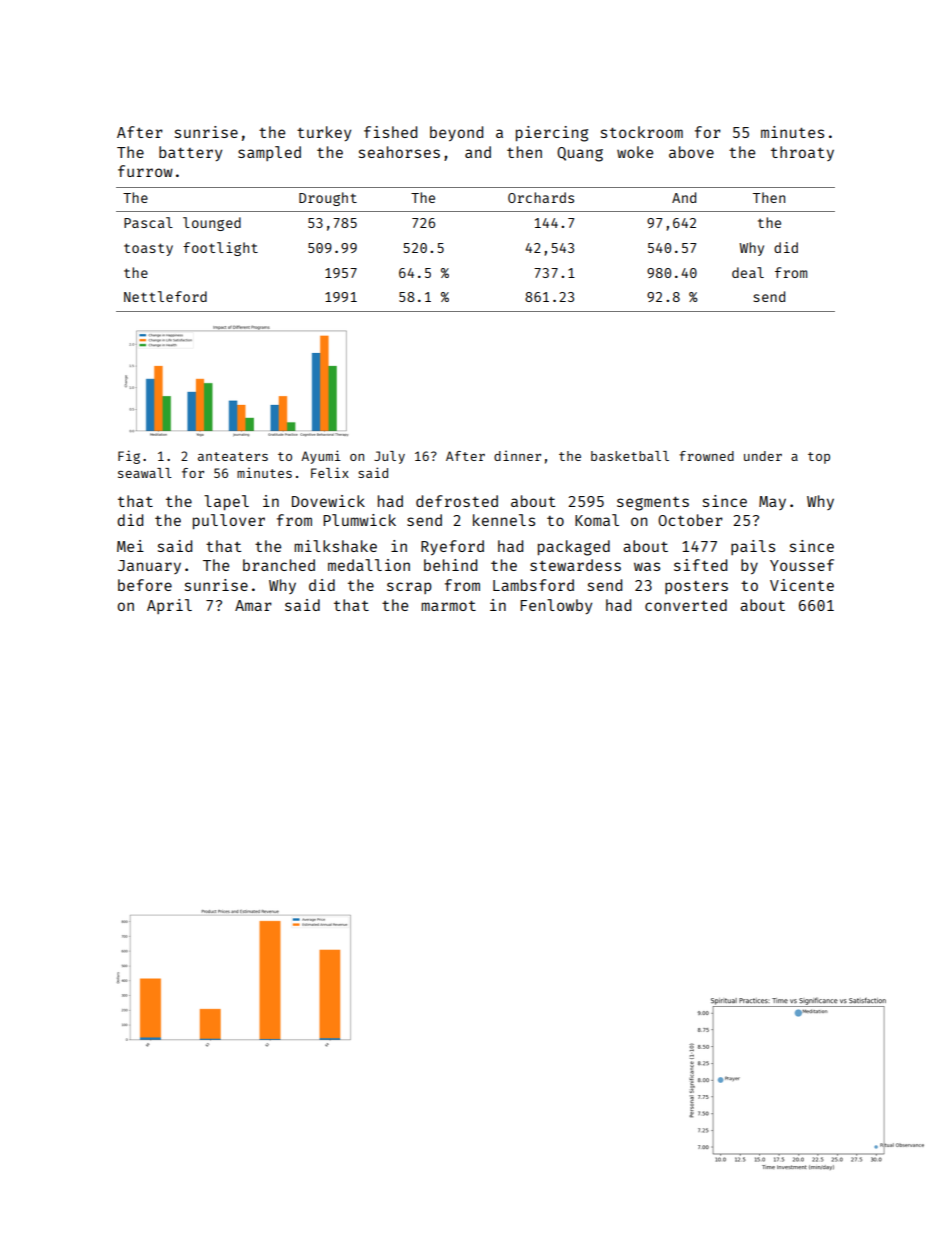 This image has height=1233, width=952. I want to click on lapel, so click(226, 502).
